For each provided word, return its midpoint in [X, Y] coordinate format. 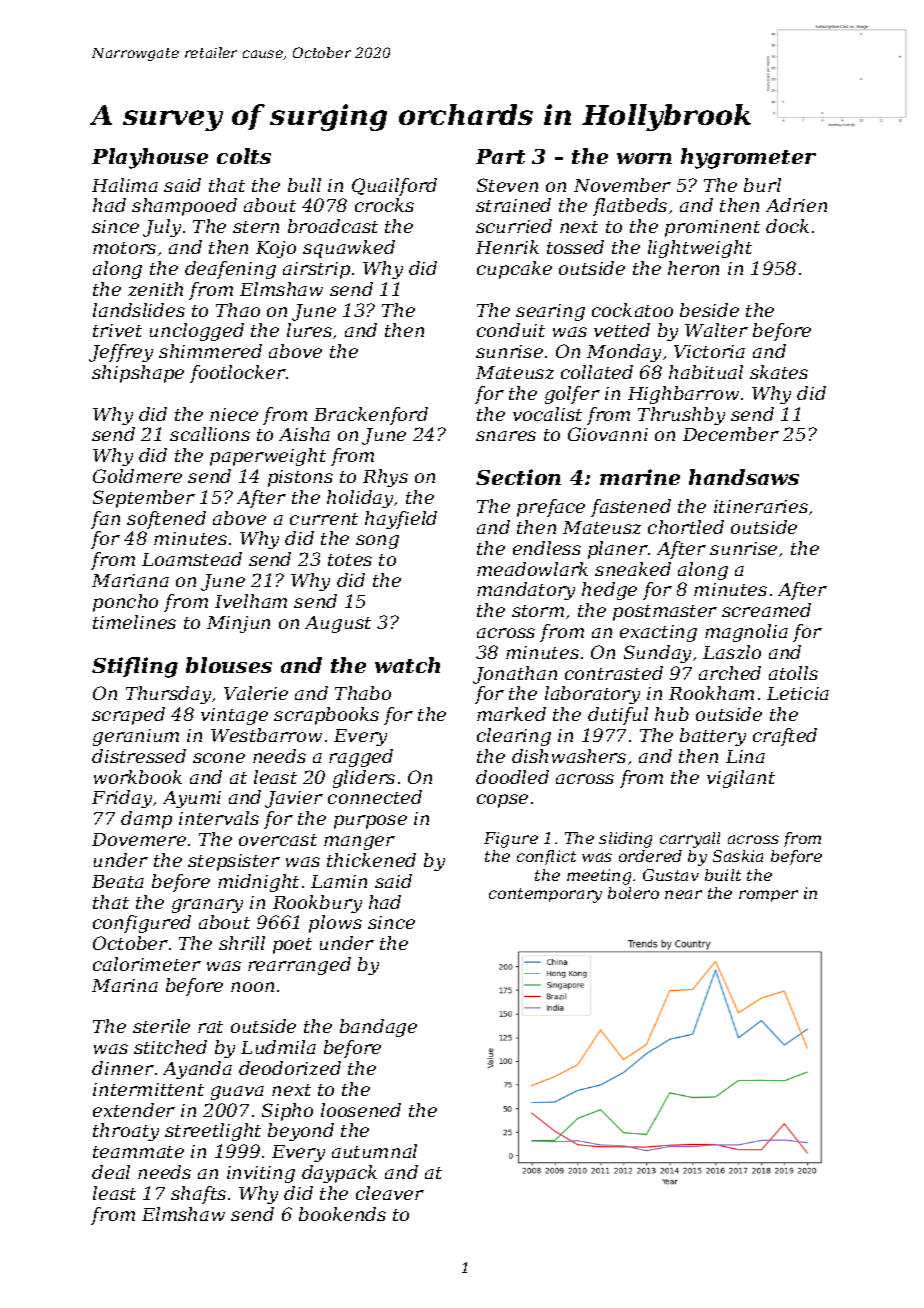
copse [502, 801]
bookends [342, 1214]
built [723, 875]
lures [309, 330]
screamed [766, 610]
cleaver [390, 1193]
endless [547, 548]
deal [111, 1172]
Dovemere [139, 839]
